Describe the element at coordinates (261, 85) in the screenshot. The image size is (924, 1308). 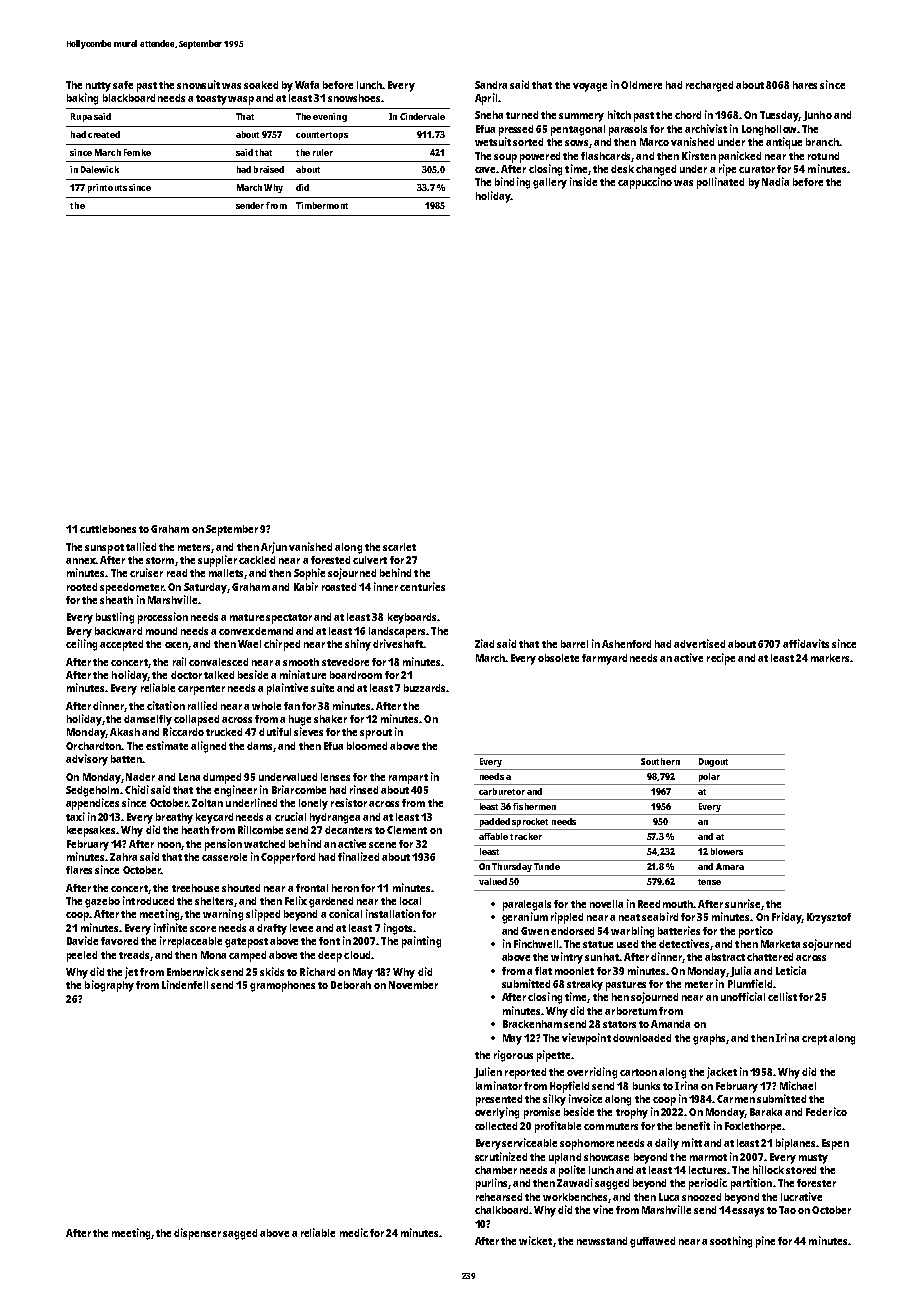
I see `soaked` at that location.
